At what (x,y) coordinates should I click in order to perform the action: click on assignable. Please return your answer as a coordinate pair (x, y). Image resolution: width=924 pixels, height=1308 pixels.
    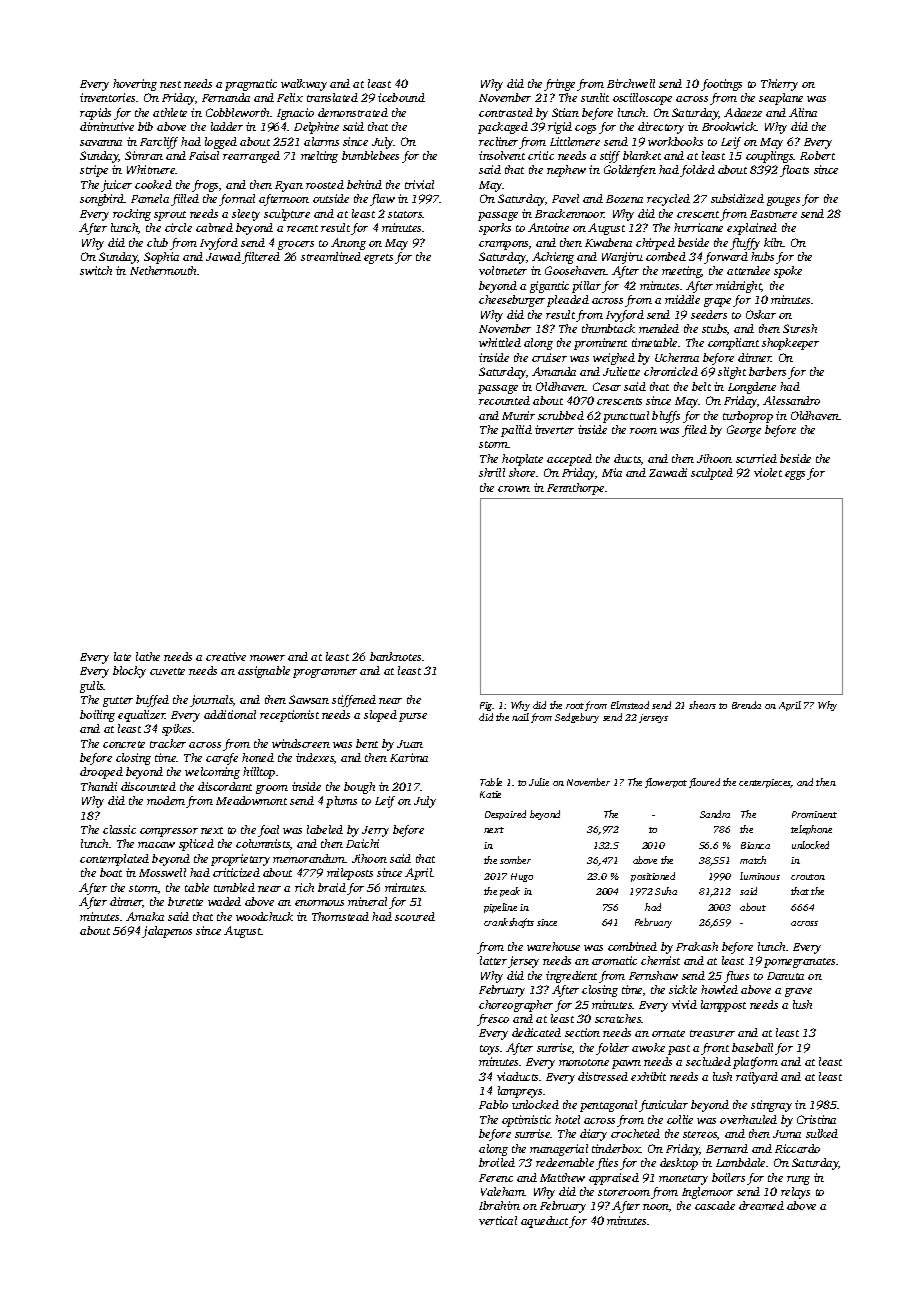
    Looking at the image, I should click on (264, 672).
